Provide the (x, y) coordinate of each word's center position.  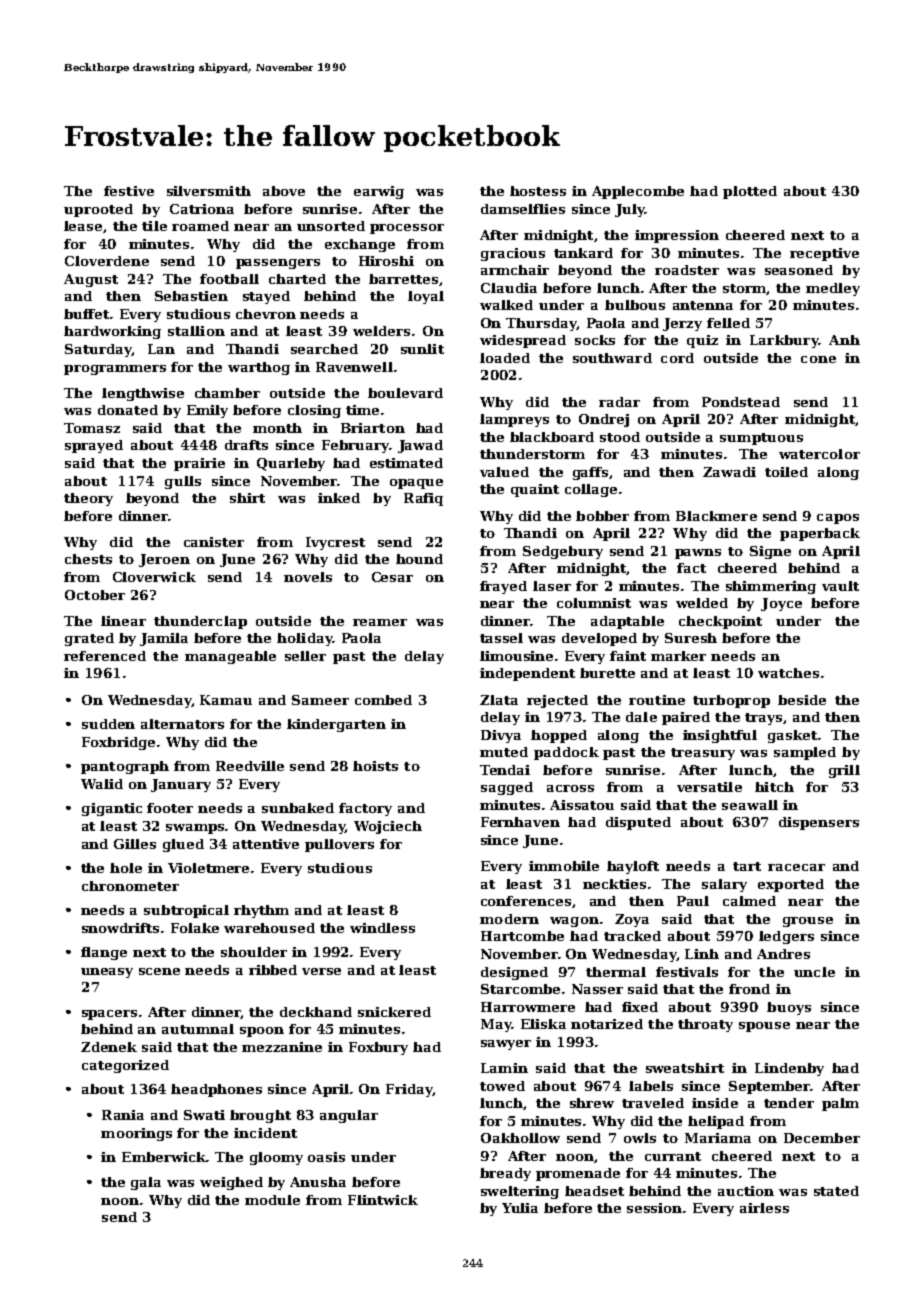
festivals (687, 972)
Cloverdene (107, 261)
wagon (574, 922)
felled (728, 323)
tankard (583, 253)
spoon (262, 1032)
